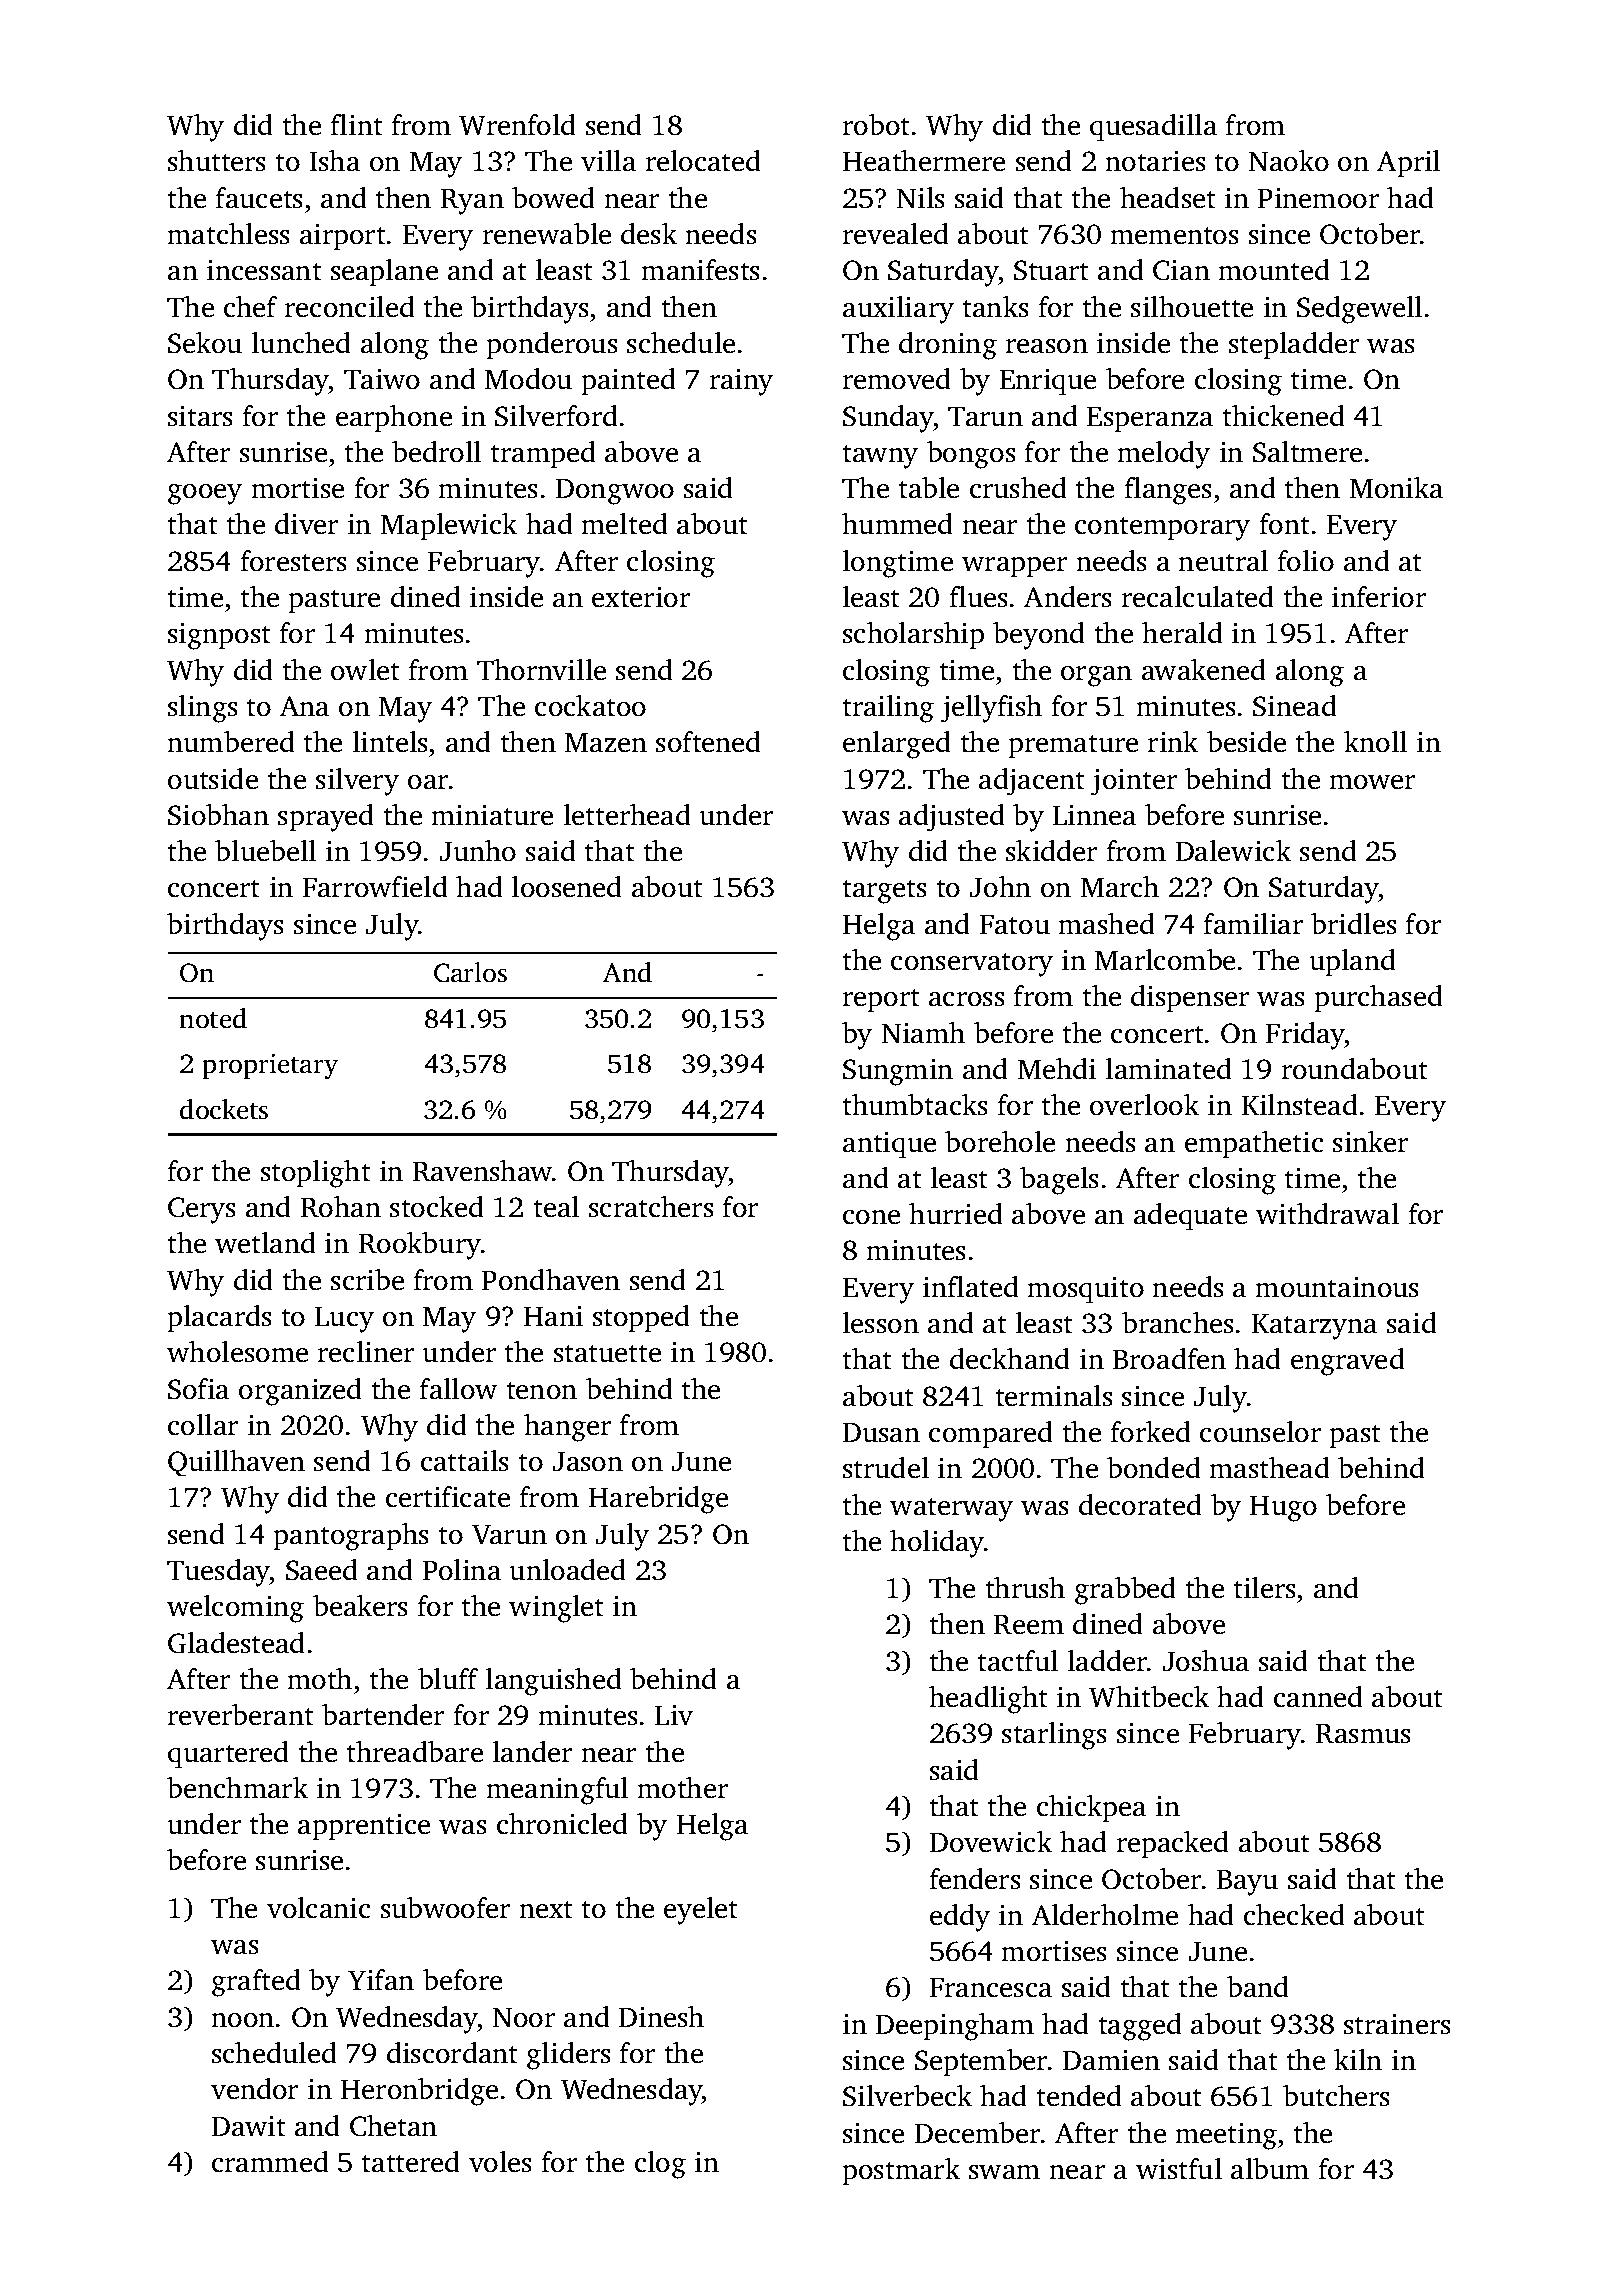 The width and height of the screenshot is (1620, 2292). What do you see at coordinates (885, 892) in the screenshot?
I see `targets` at bounding box center [885, 892].
